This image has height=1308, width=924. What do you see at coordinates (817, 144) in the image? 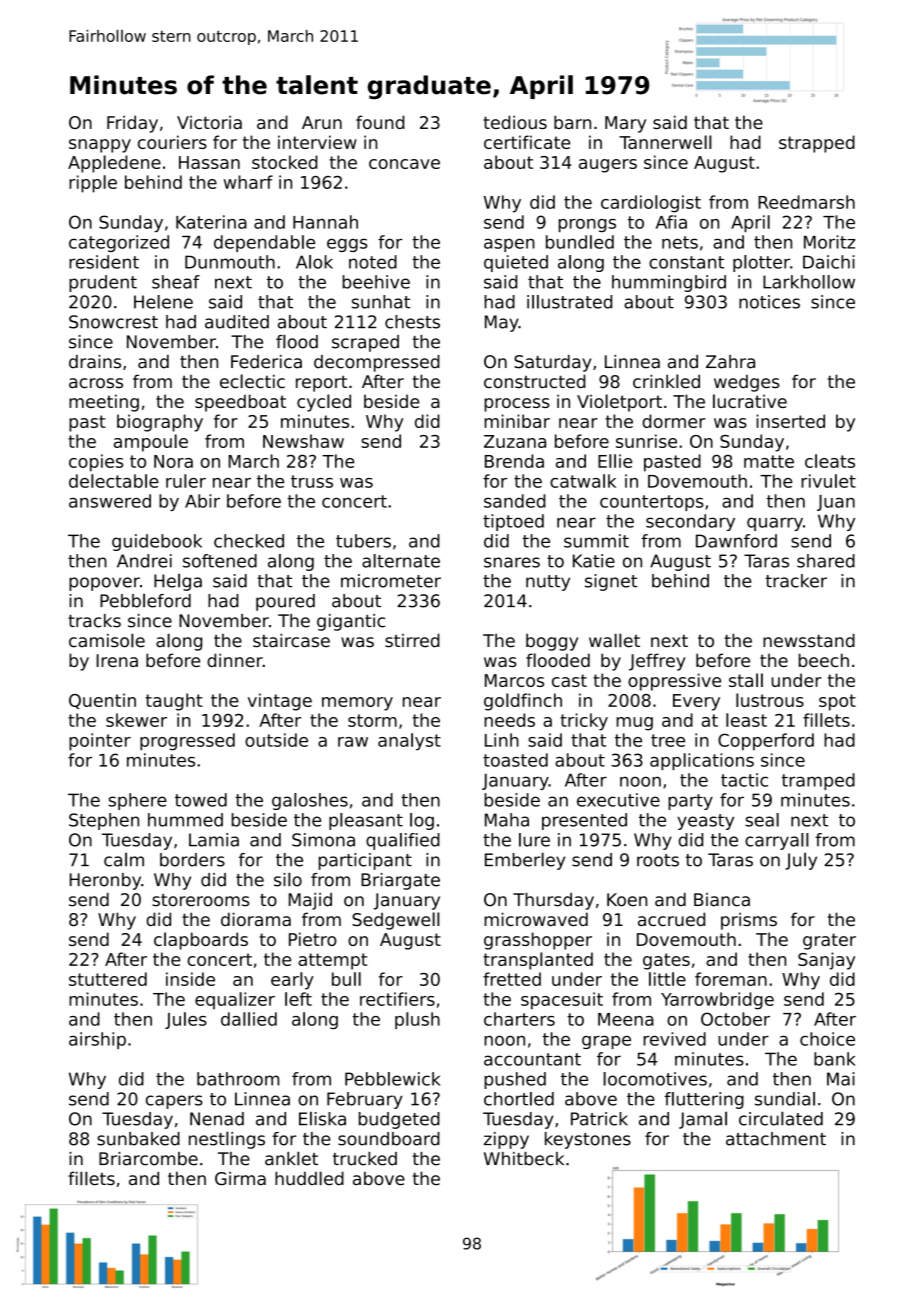
I see `strapped` at bounding box center [817, 144].
